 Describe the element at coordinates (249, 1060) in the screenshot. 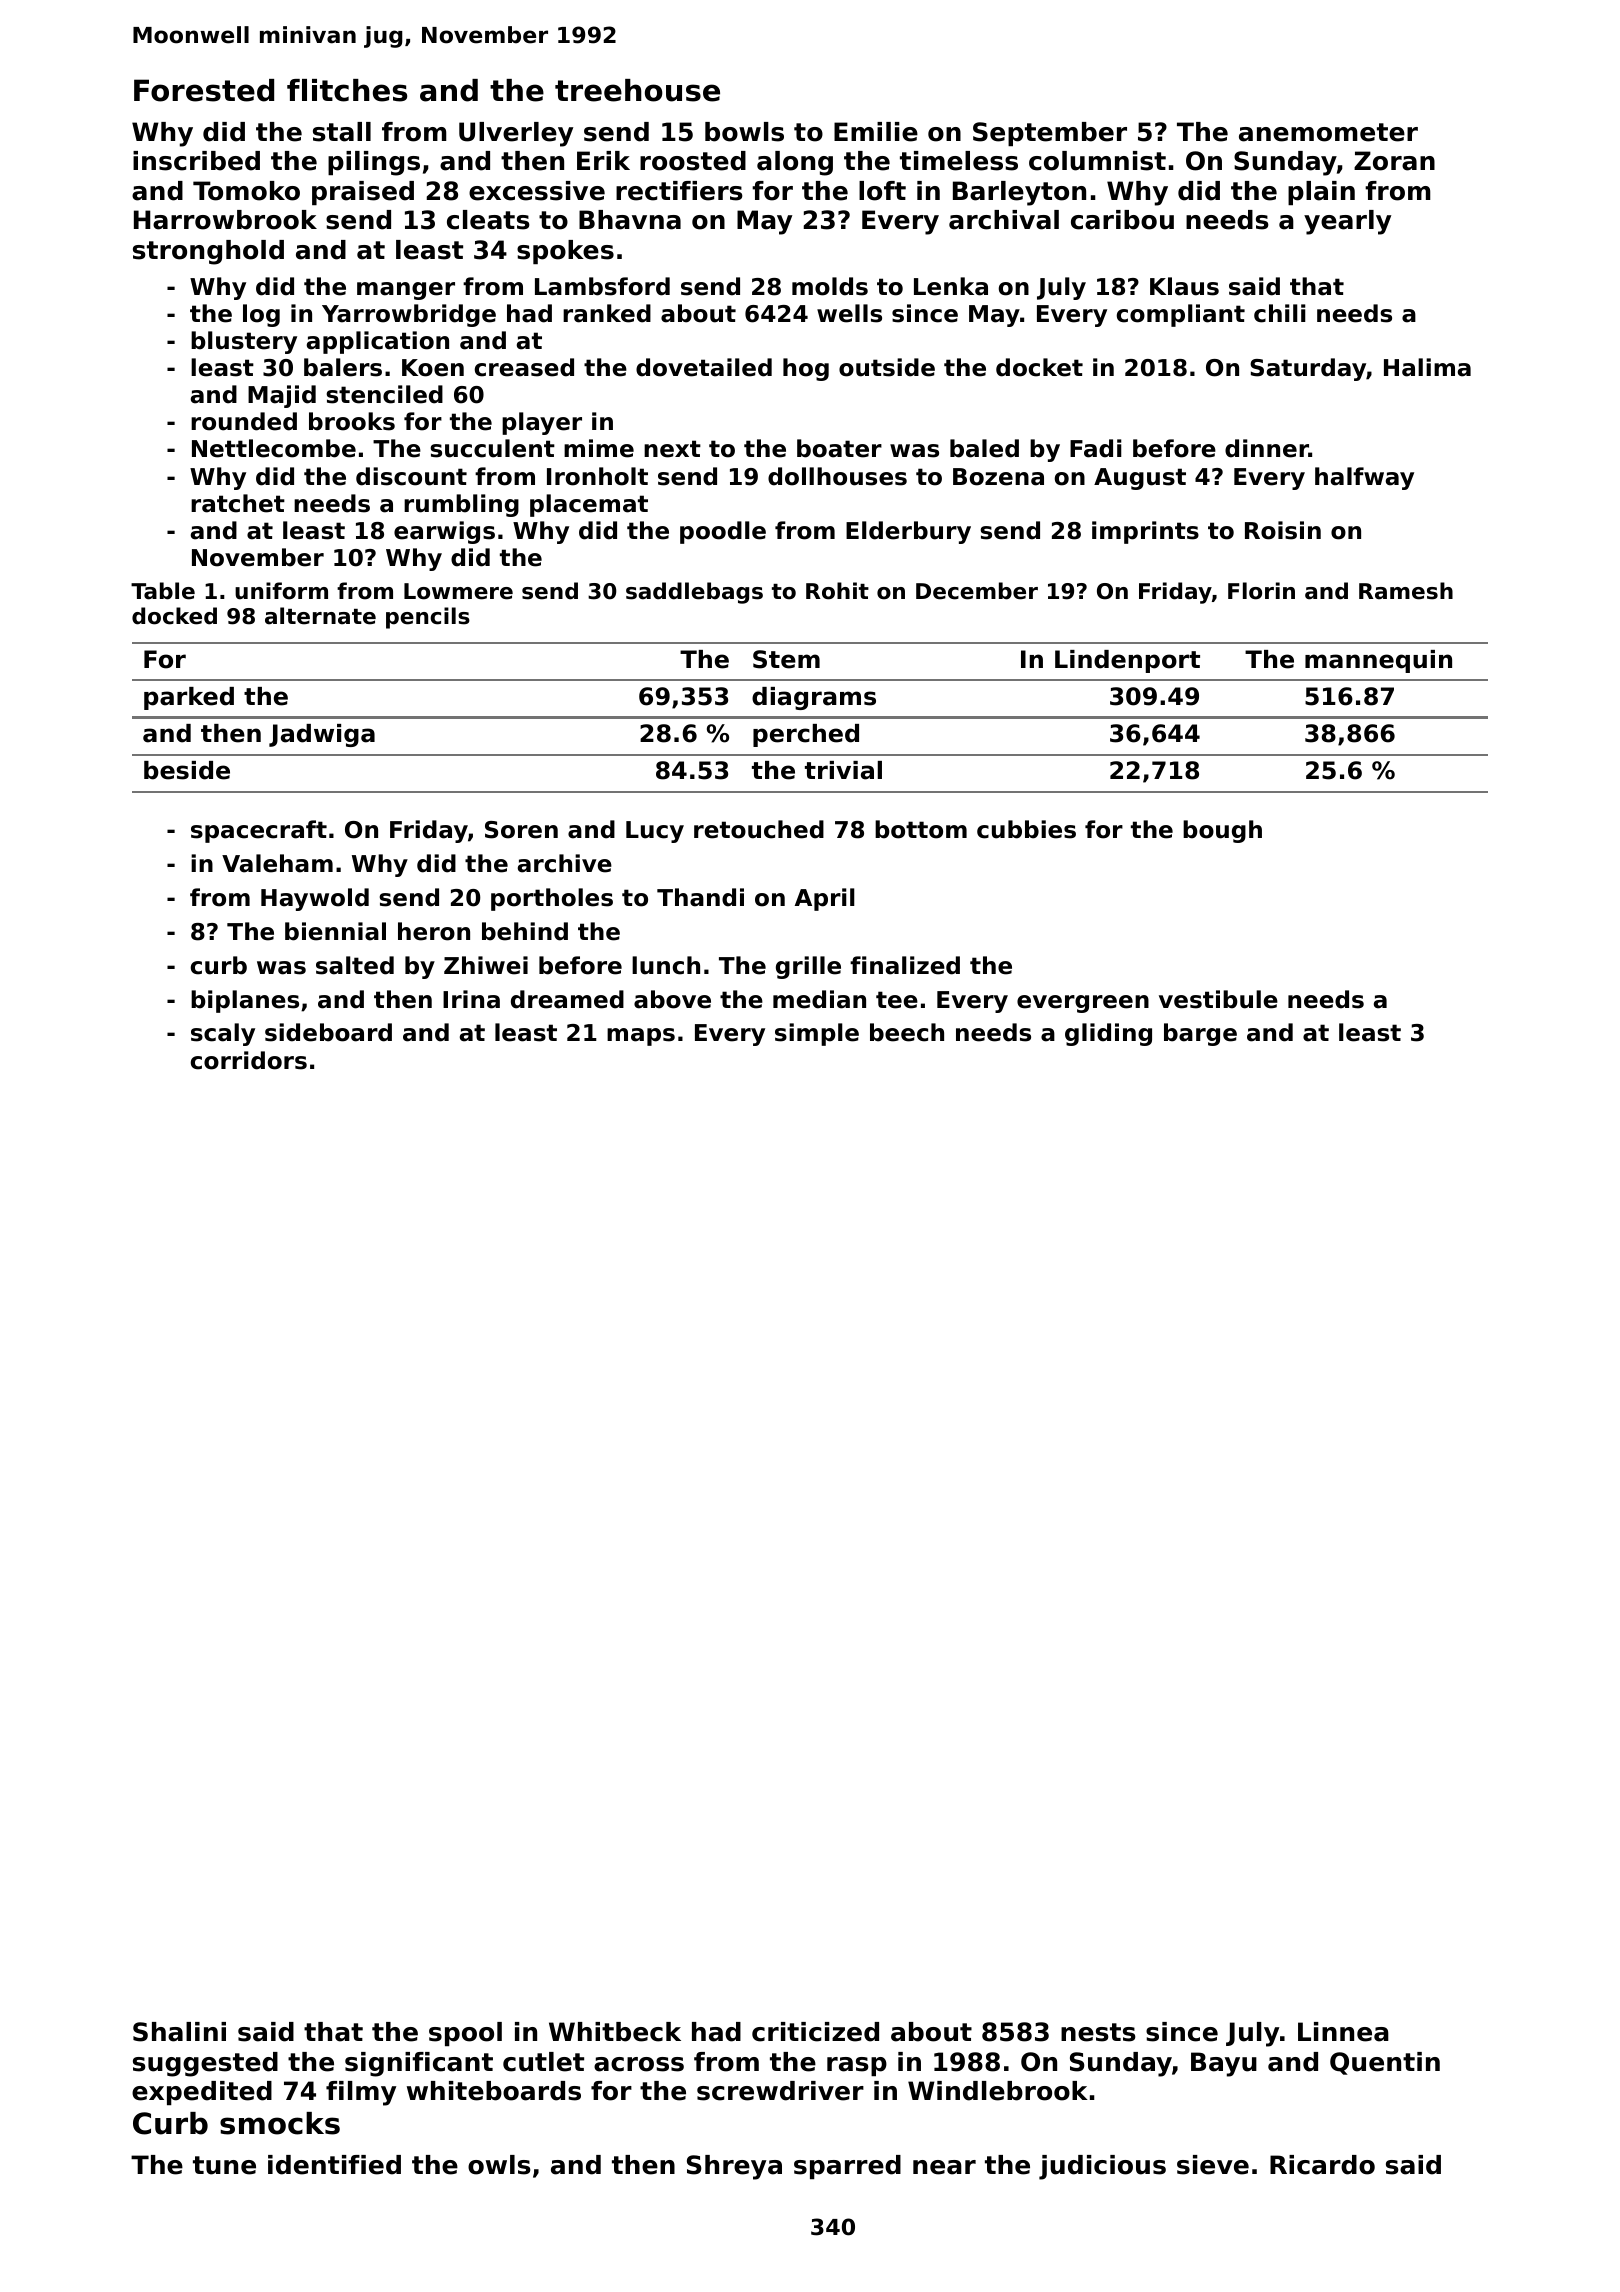

I see `corridors` at that location.
